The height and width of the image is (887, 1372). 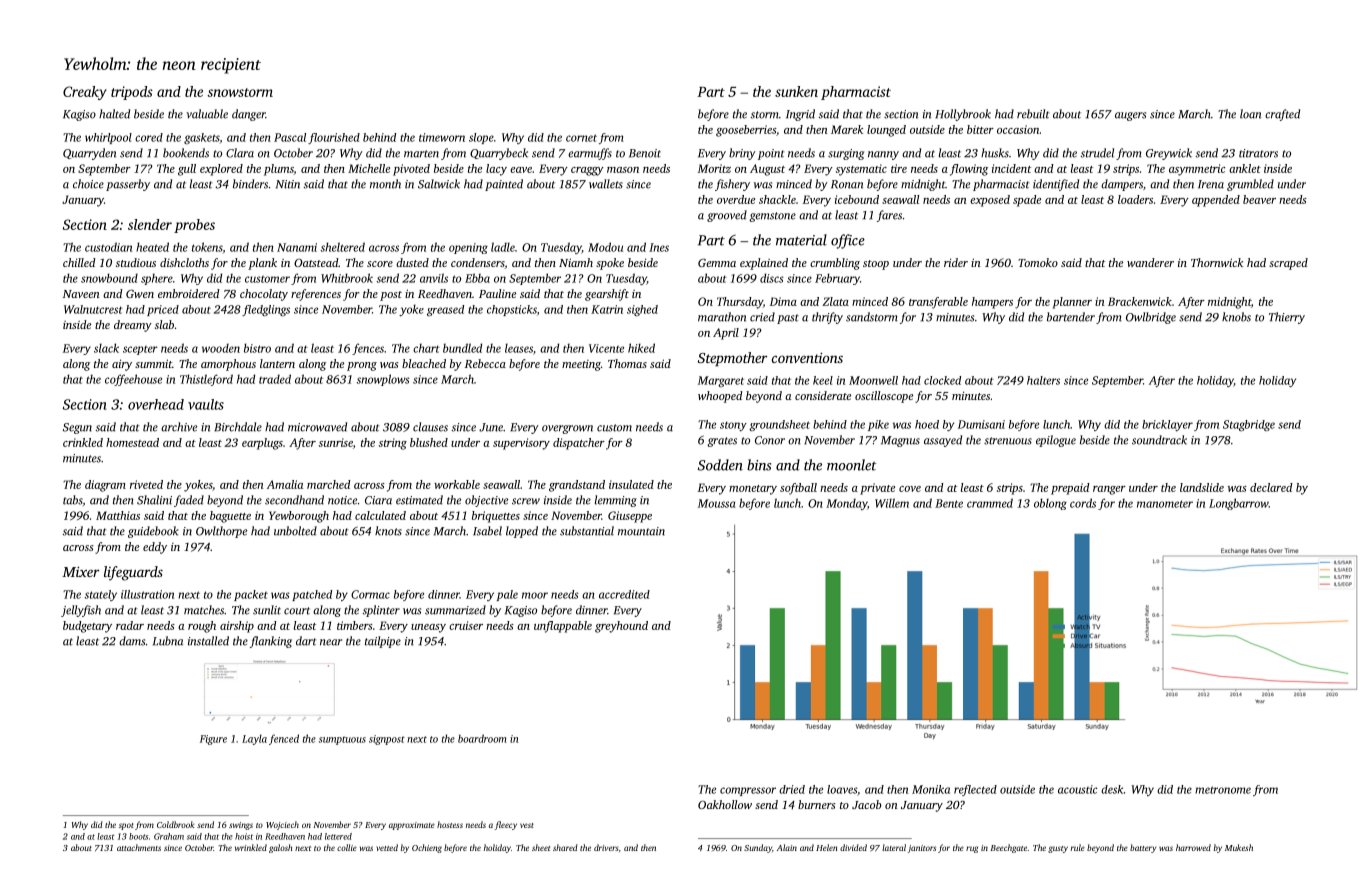 I want to click on cored, so click(x=149, y=137).
